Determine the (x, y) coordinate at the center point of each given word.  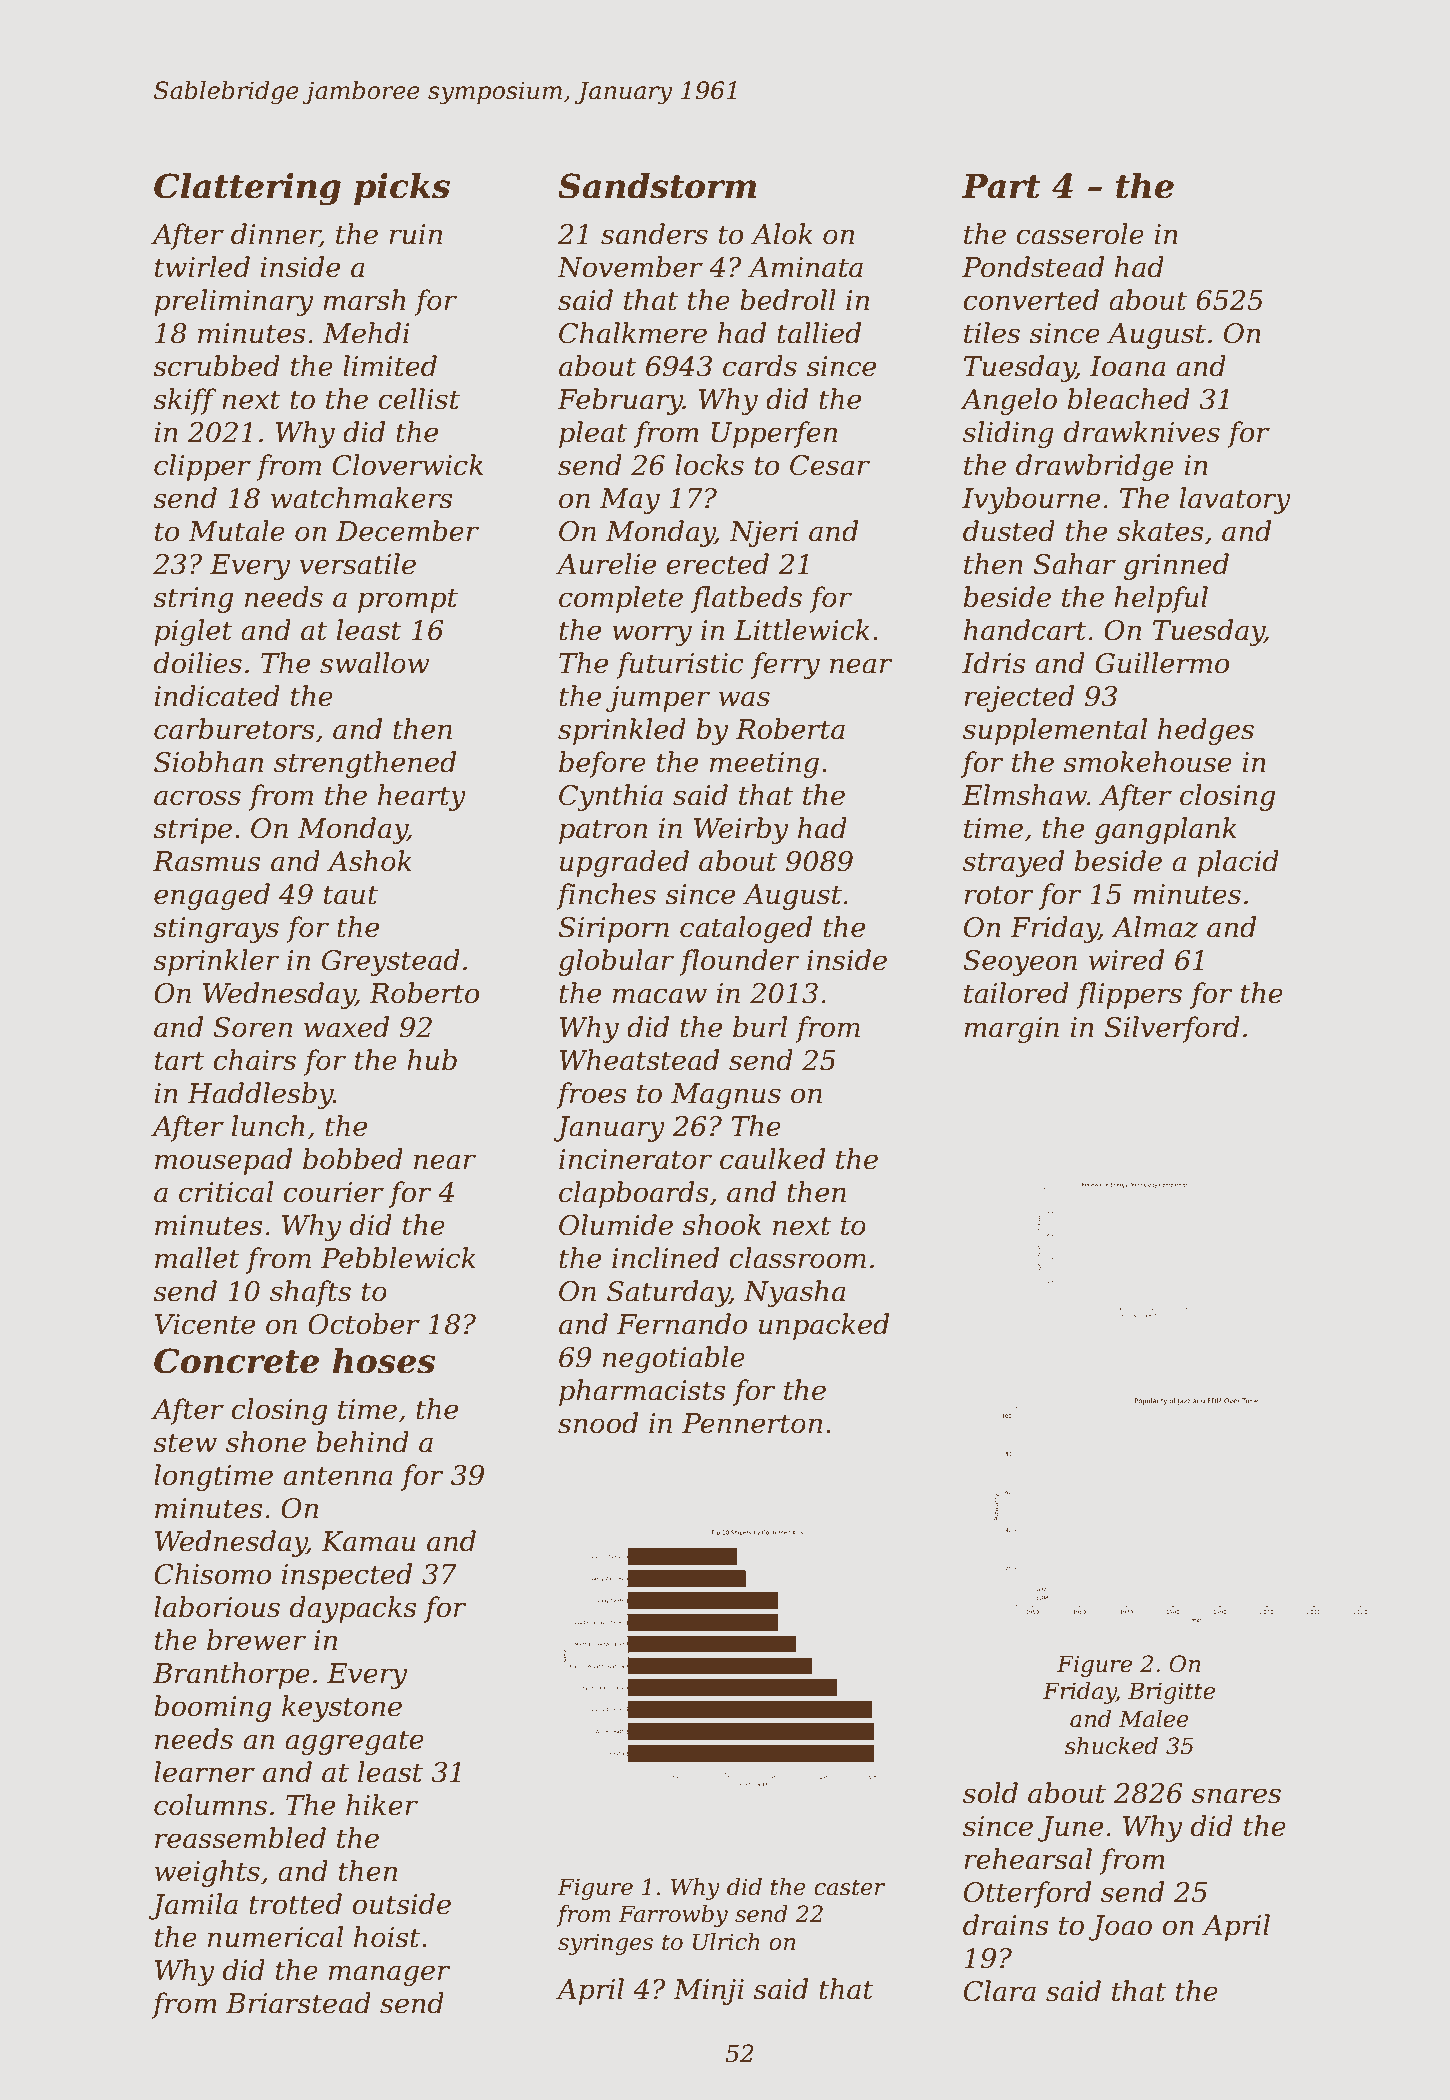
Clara (1000, 1991)
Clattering (247, 189)
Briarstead (298, 2003)
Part (1001, 186)
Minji (708, 1992)
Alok (782, 234)
